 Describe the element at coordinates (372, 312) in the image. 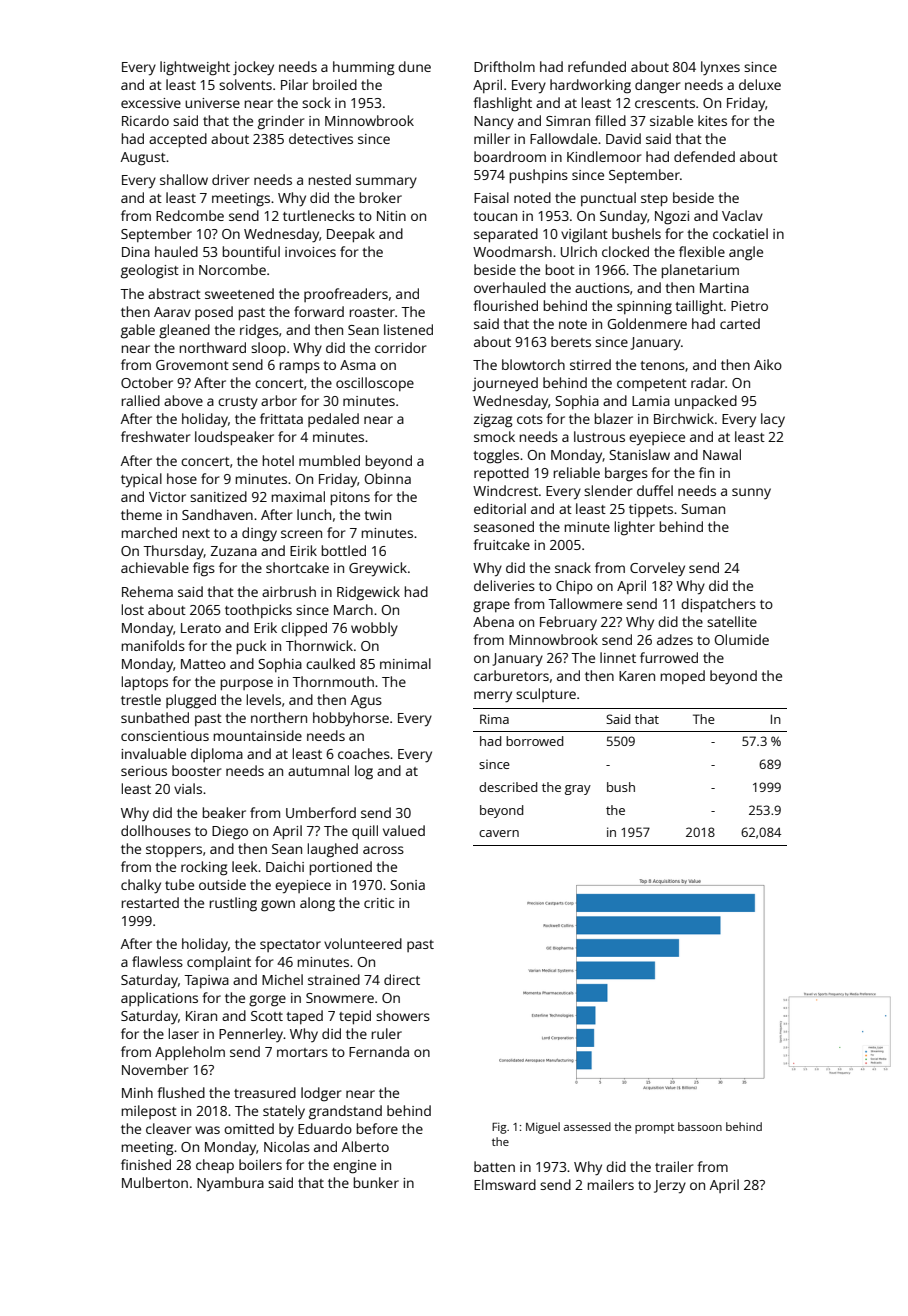

I see `roaster` at that location.
